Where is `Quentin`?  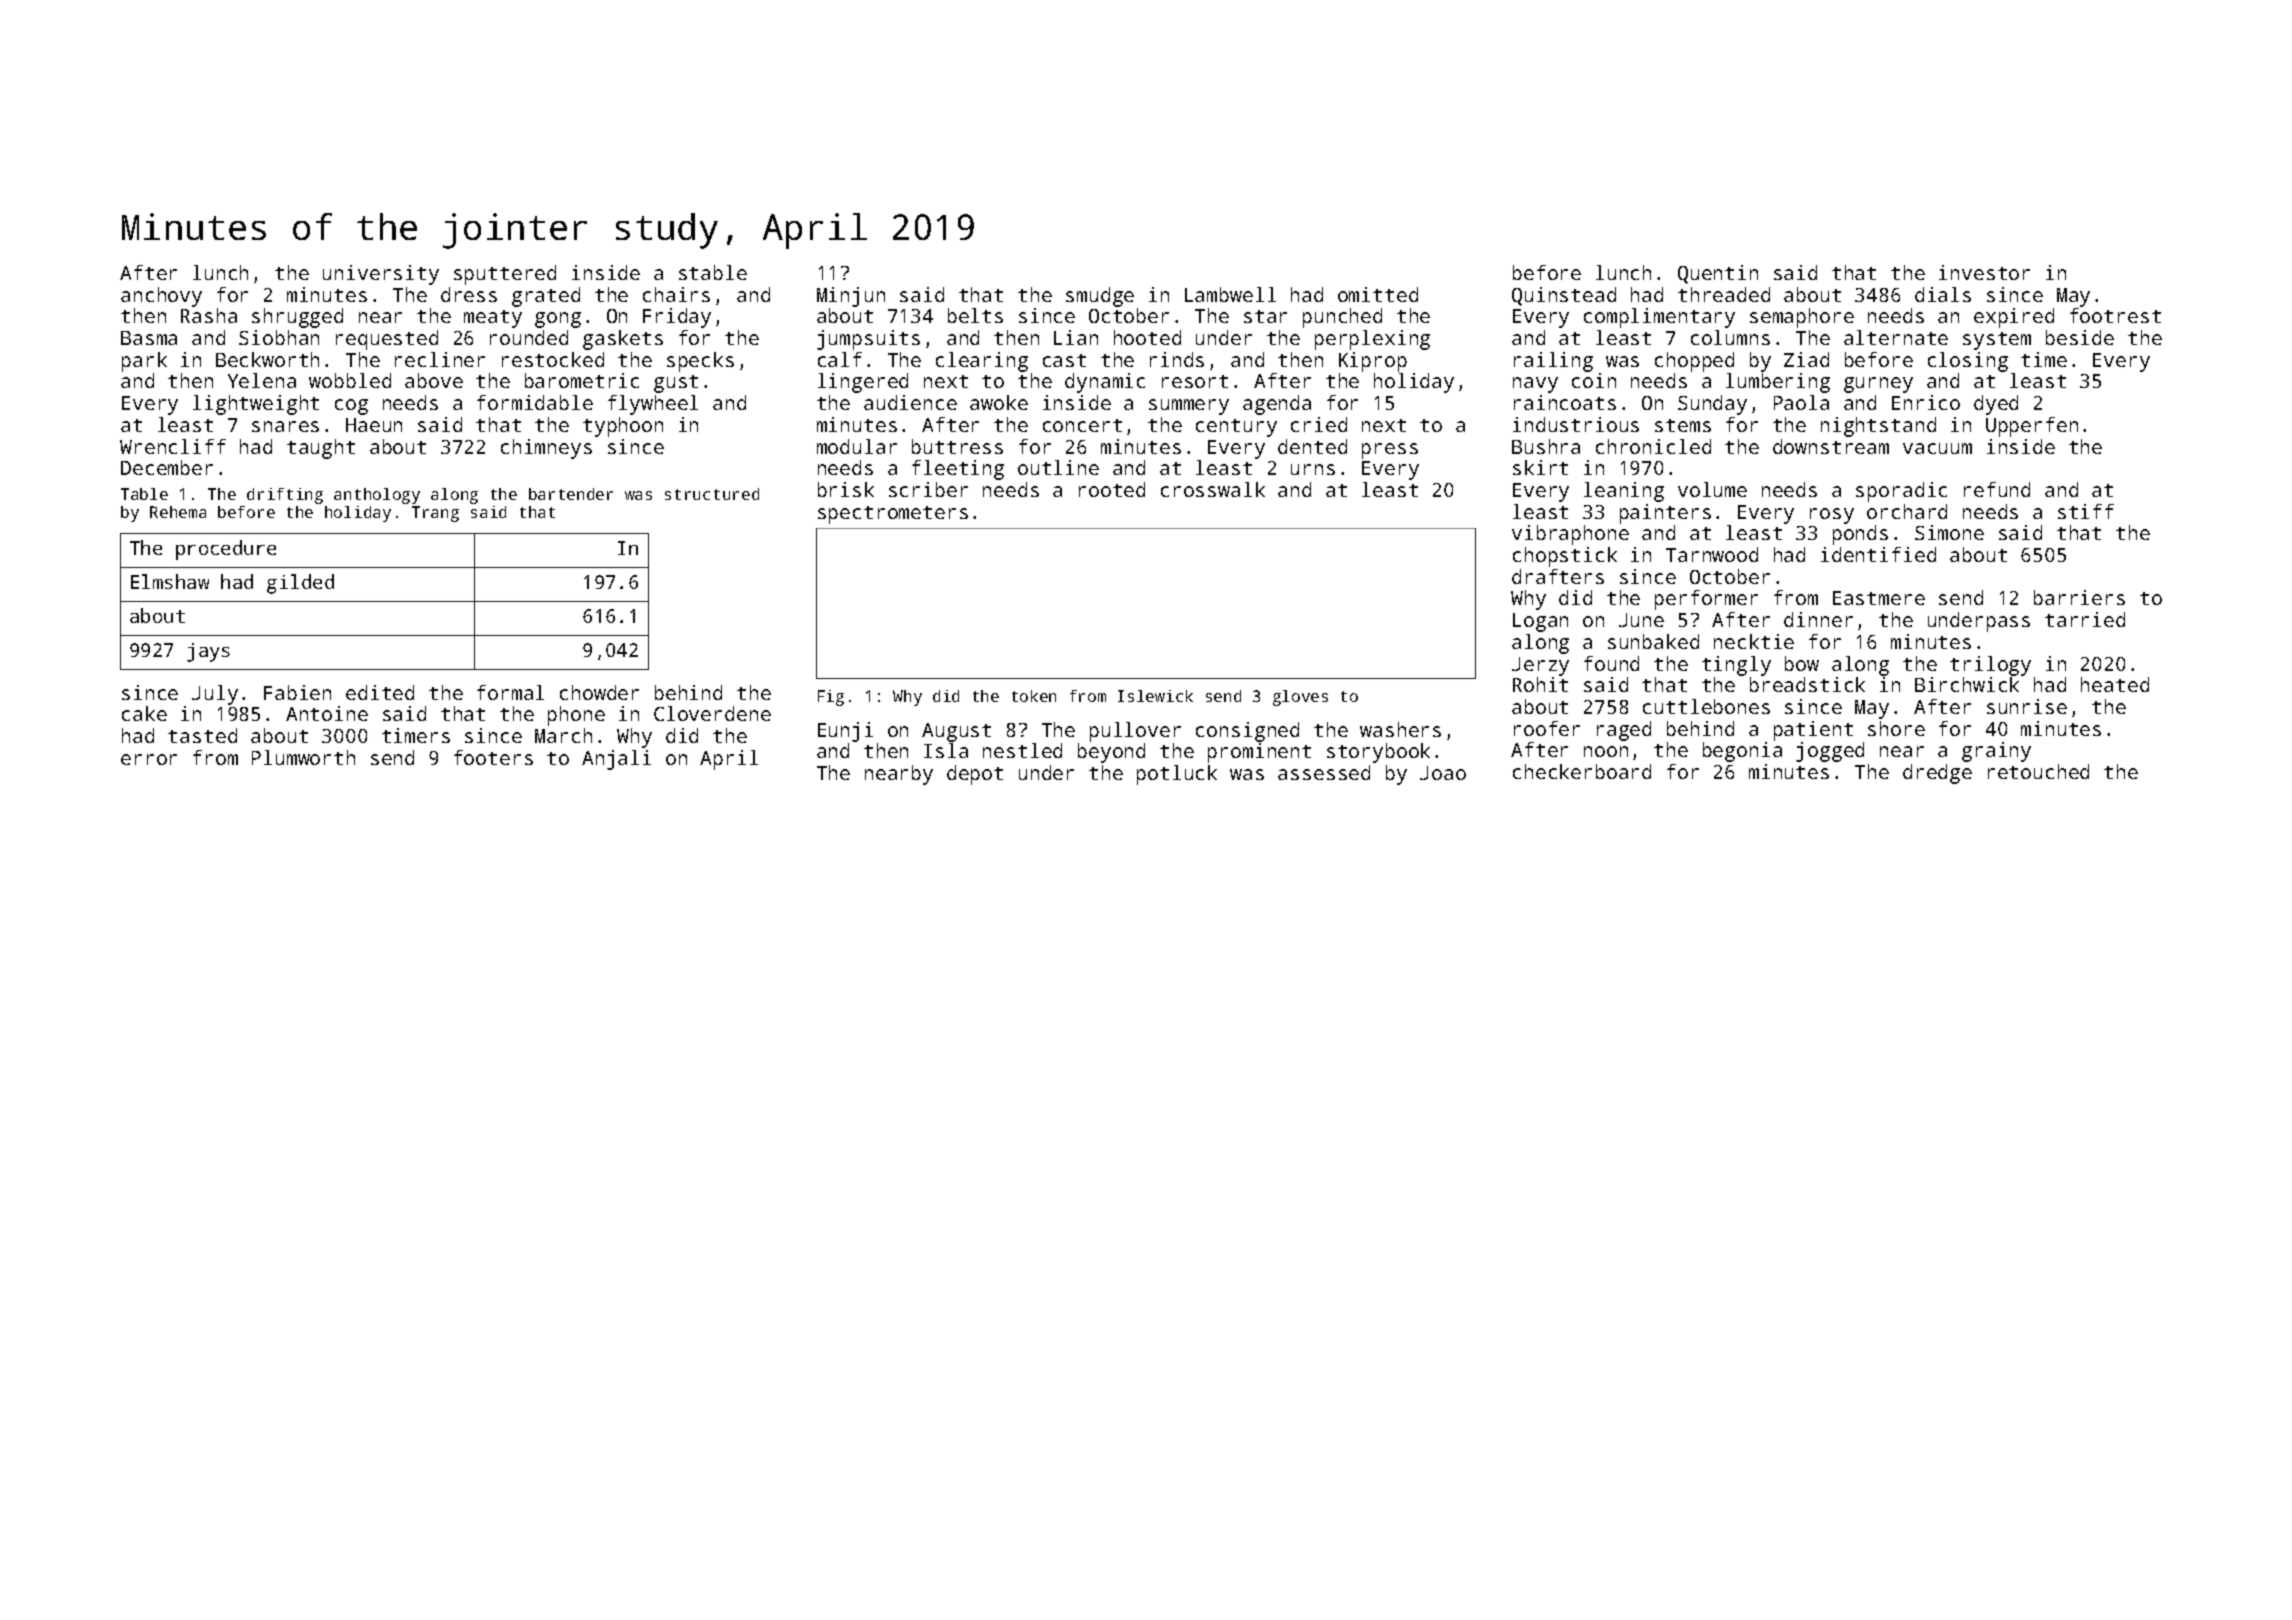 Quentin is located at coordinates (1718, 274).
